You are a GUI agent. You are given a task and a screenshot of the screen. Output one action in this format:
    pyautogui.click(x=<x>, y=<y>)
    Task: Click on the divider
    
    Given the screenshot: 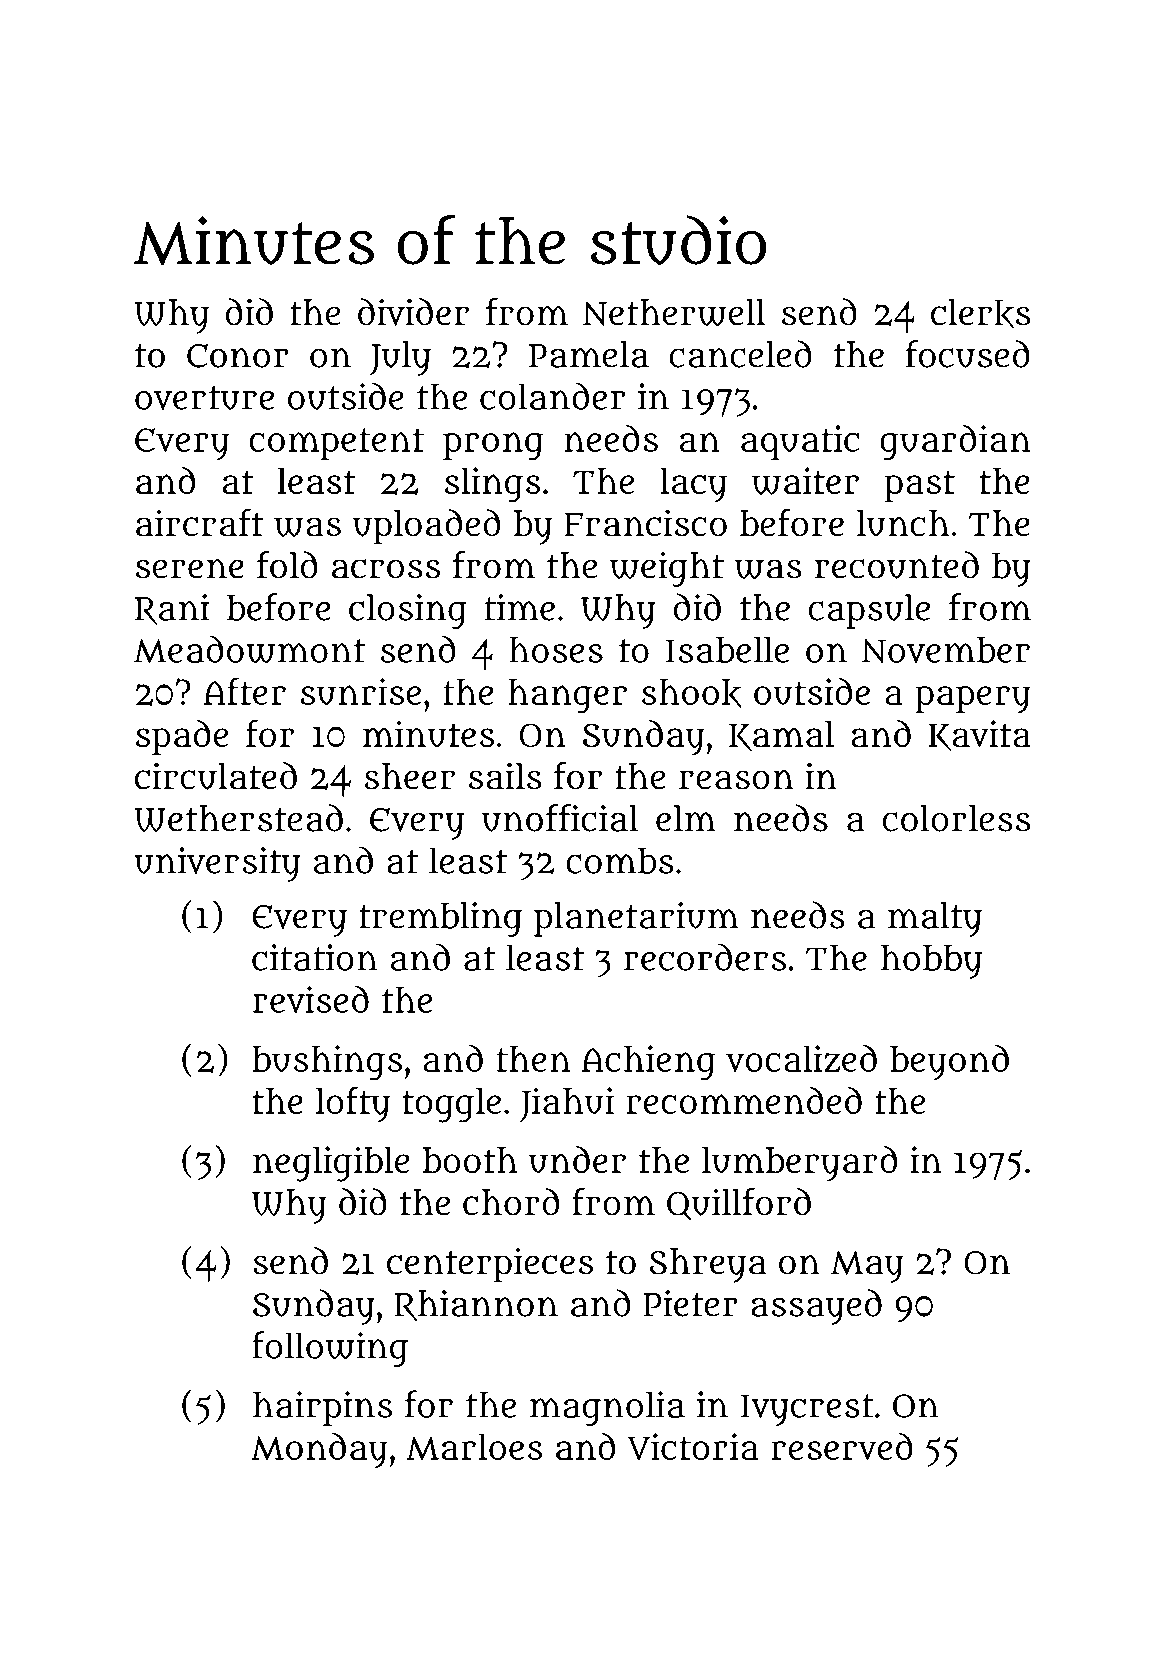 What is the action you would take?
    pyautogui.click(x=413, y=312)
